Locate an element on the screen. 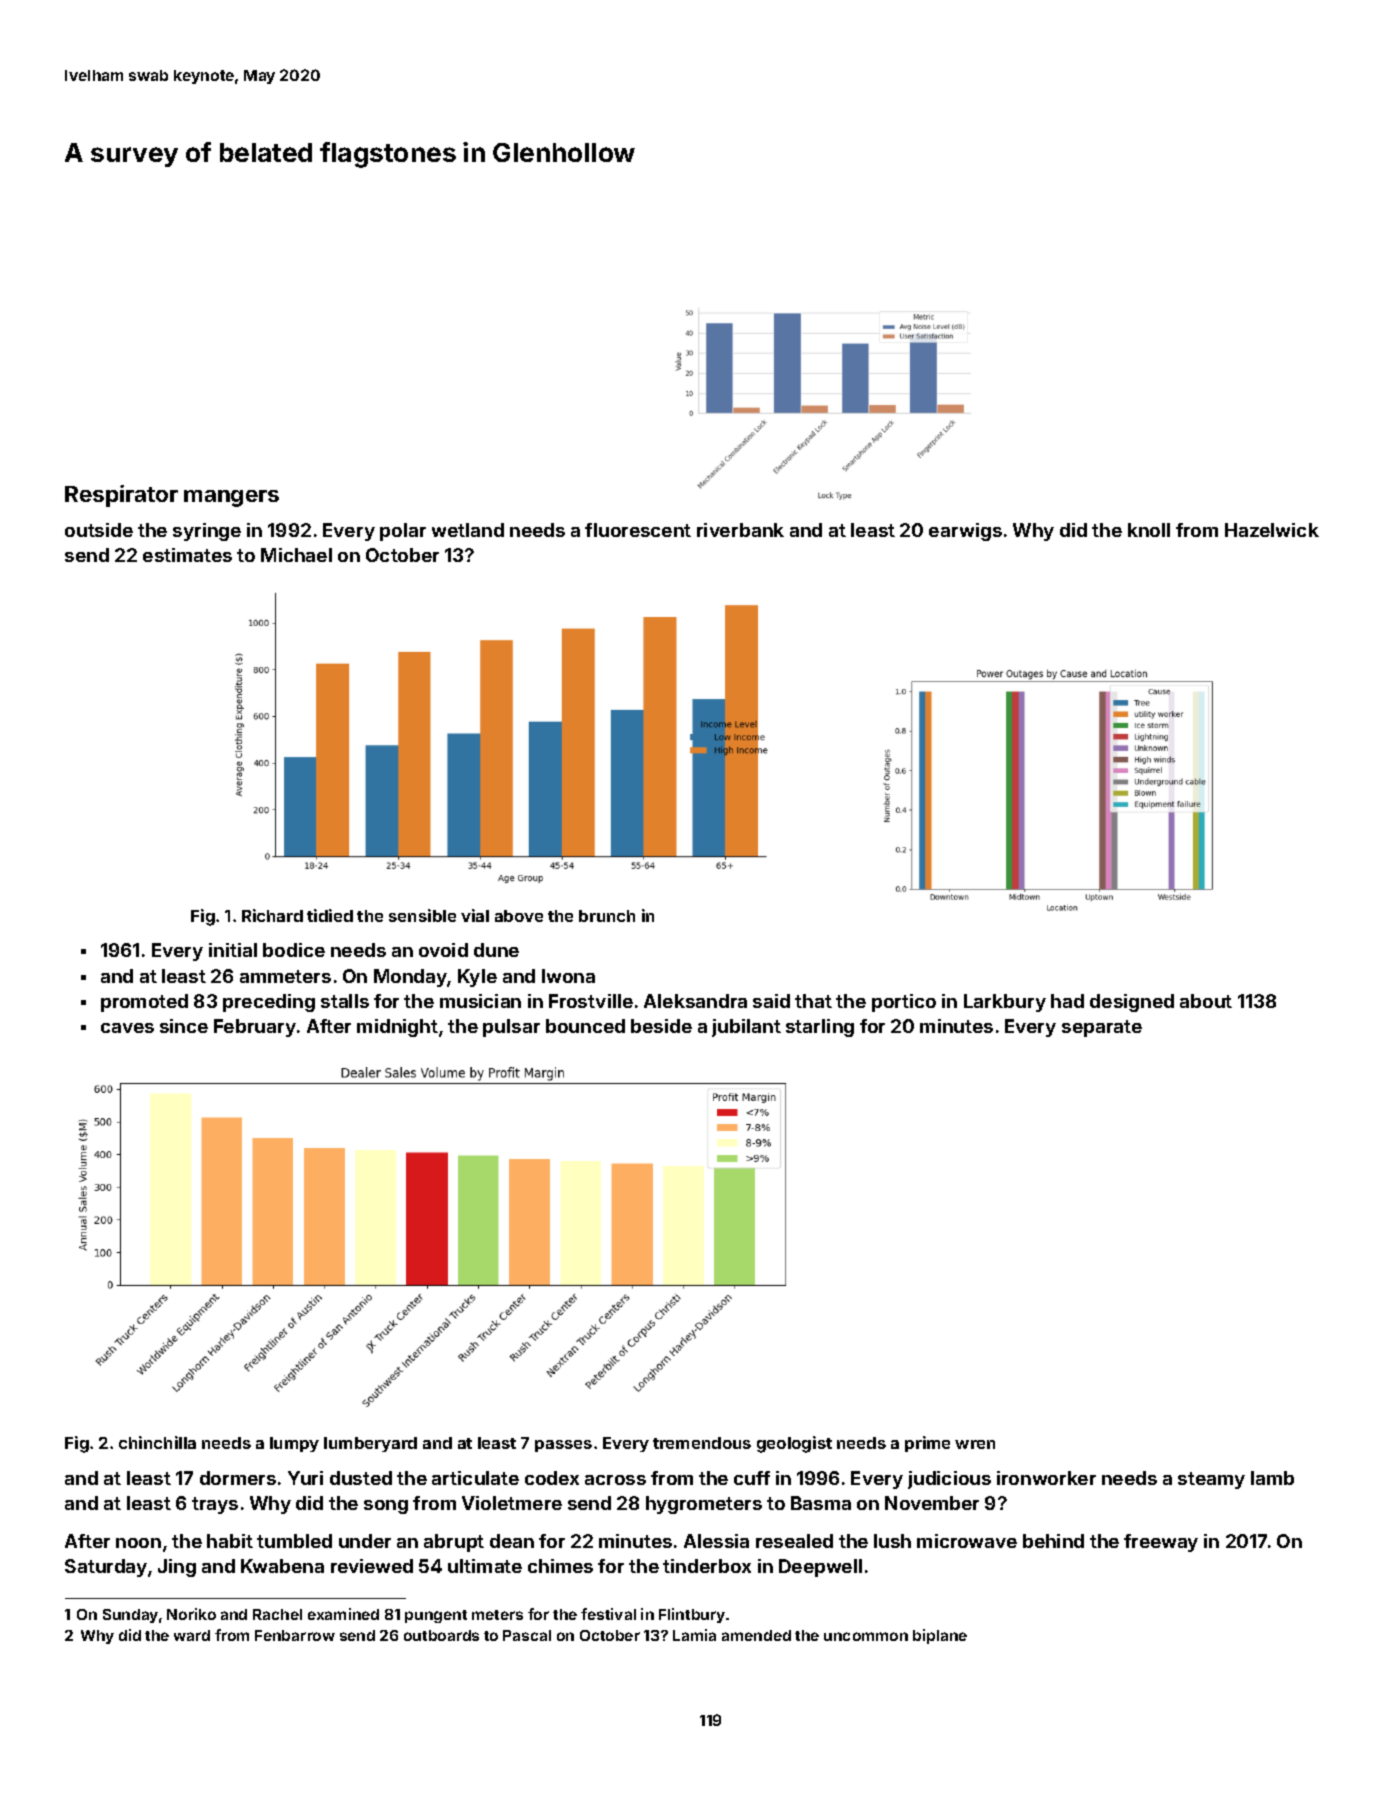 The image size is (1399, 1811). designed is located at coordinates (1132, 1003).
